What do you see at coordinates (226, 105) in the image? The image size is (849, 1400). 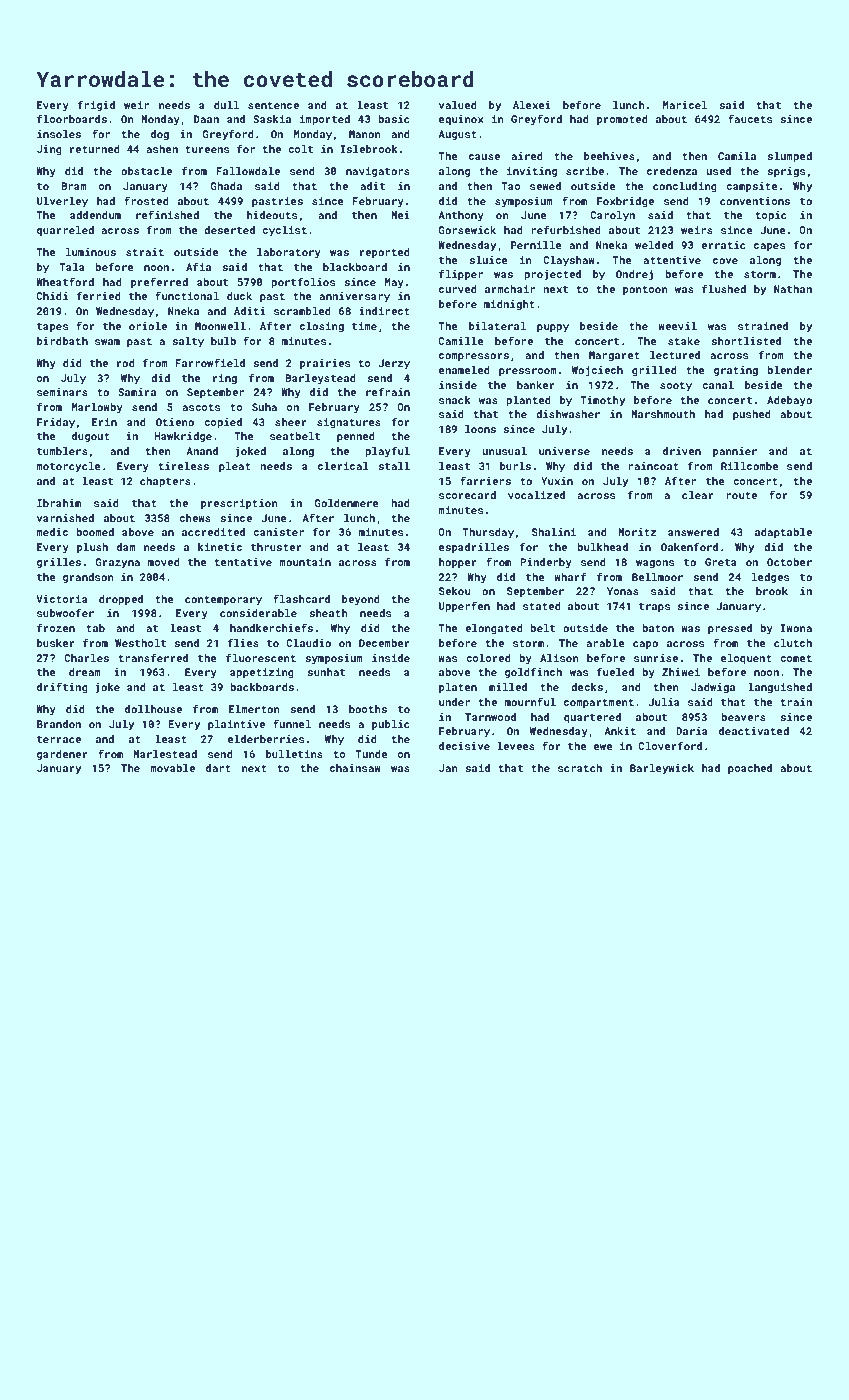 I see `dull` at bounding box center [226, 105].
